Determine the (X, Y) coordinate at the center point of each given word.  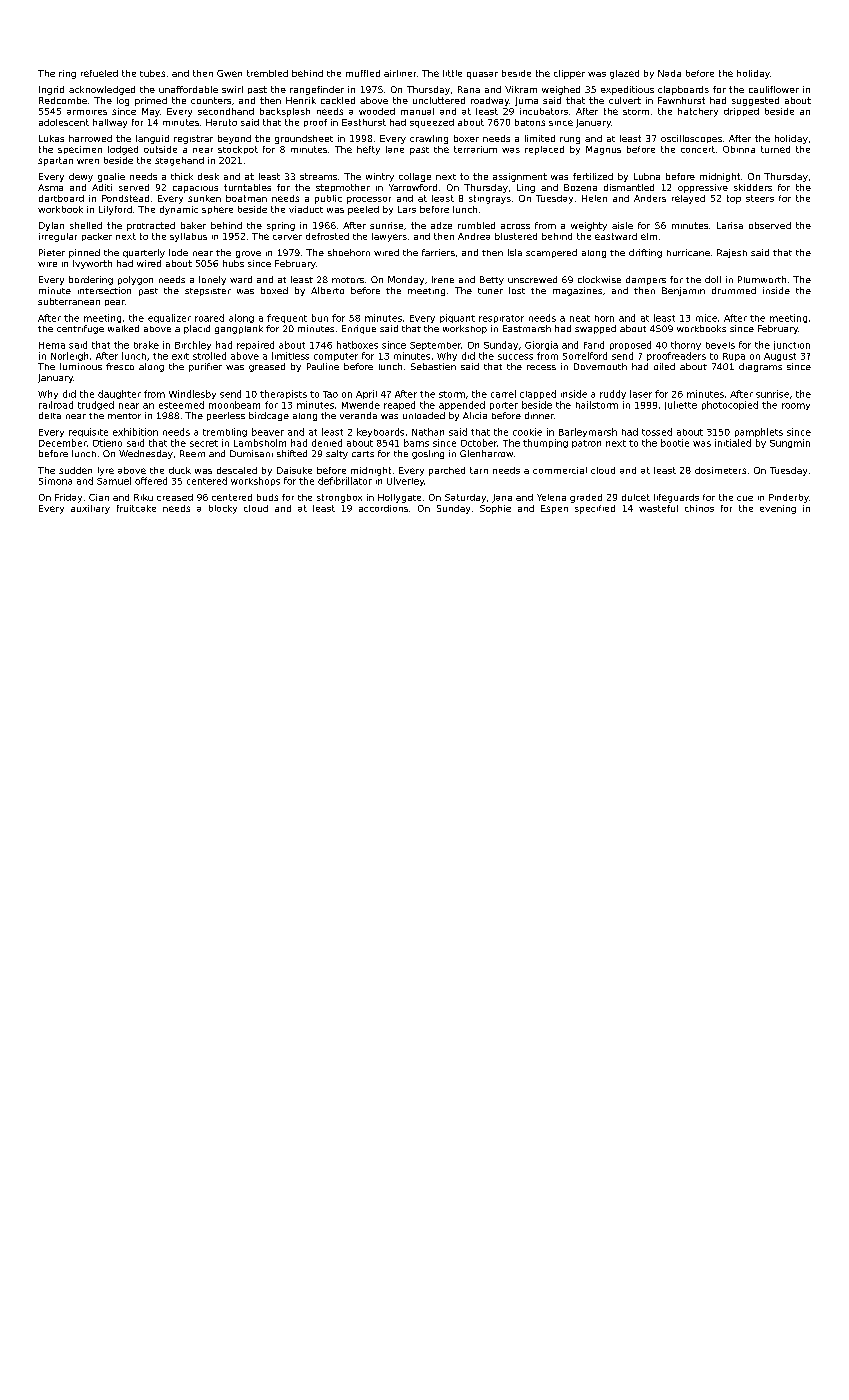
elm (649, 236)
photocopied (730, 405)
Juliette (681, 405)
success (515, 357)
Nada (669, 73)
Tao (330, 394)
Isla (515, 252)
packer (97, 237)
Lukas (51, 138)
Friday (68, 498)
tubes (152, 73)
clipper (569, 74)
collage (415, 177)
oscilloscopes (691, 139)
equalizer (169, 318)
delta (50, 415)
